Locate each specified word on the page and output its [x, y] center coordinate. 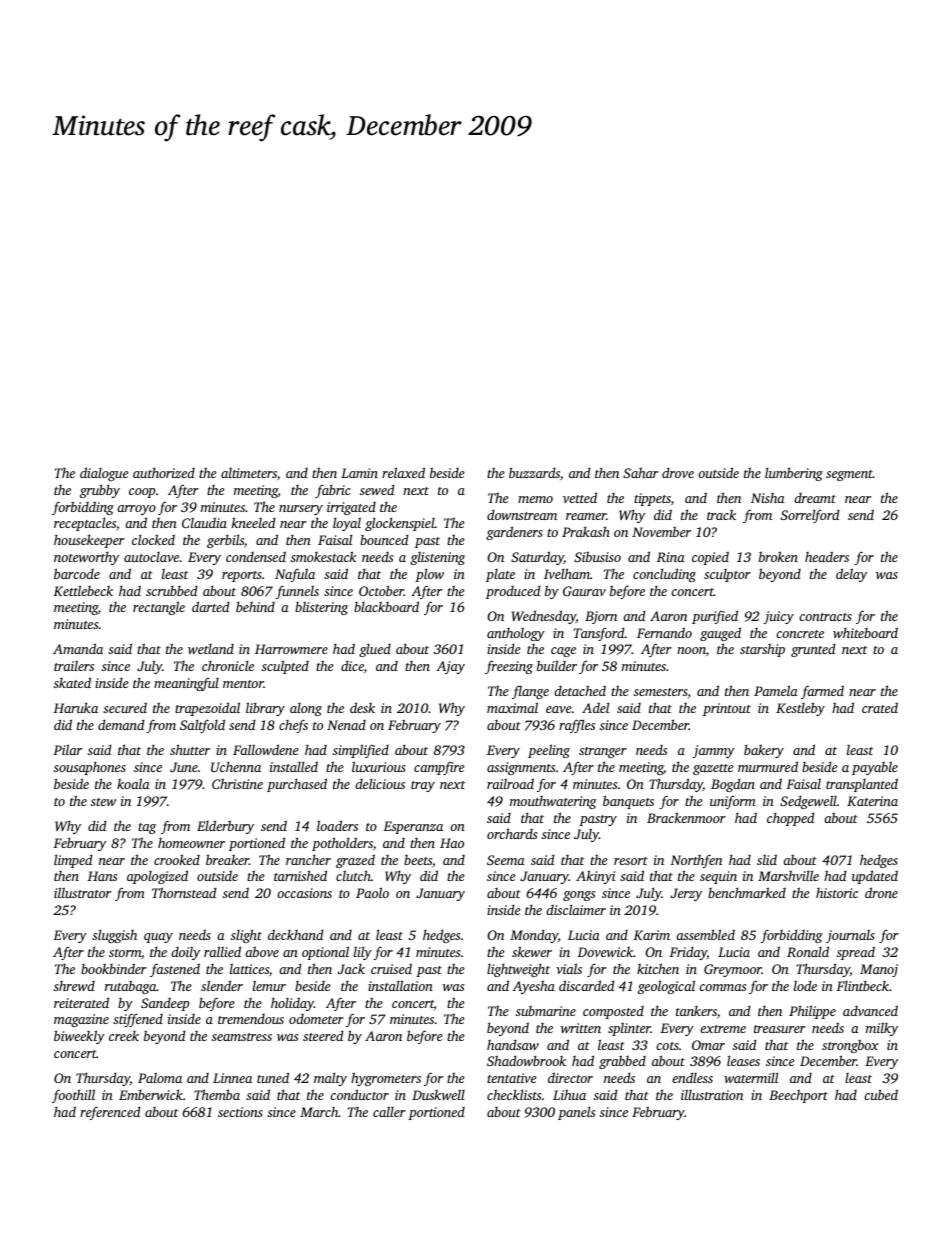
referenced [110, 1113]
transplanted [862, 785]
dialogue [104, 474]
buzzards [534, 472]
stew [103, 802]
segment [849, 475]
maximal [512, 707]
